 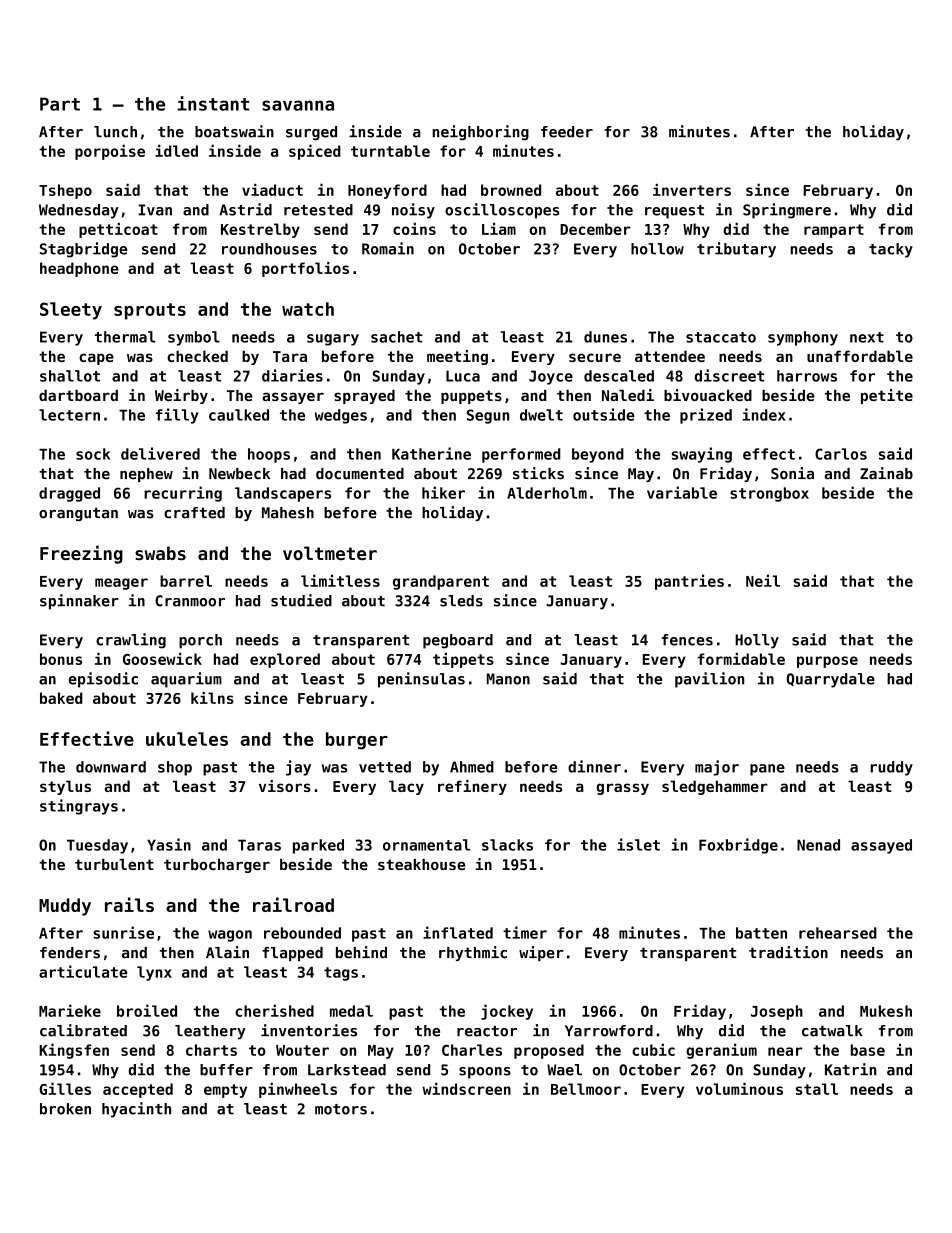 I want to click on Bellmoor, so click(x=586, y=1089).
